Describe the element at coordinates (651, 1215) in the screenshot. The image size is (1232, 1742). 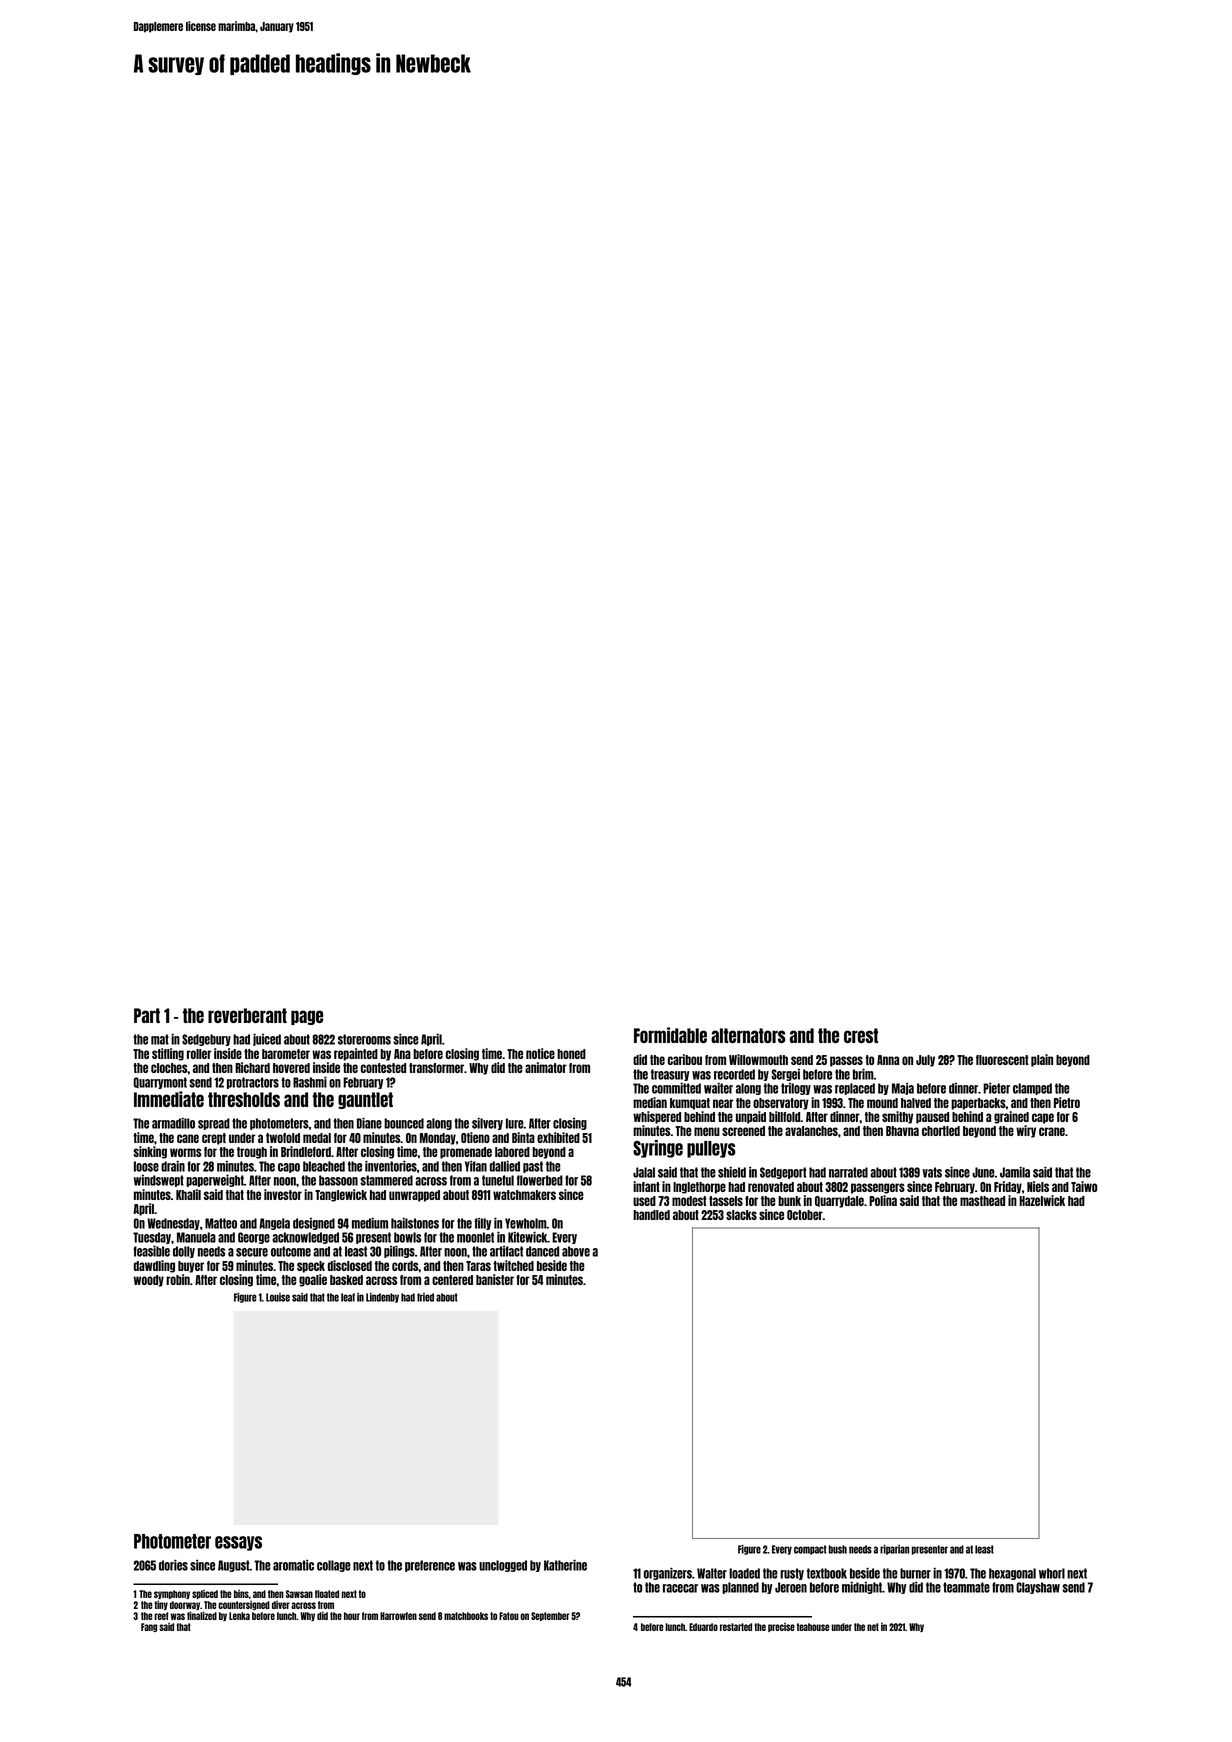
I see `handled` at that location.
